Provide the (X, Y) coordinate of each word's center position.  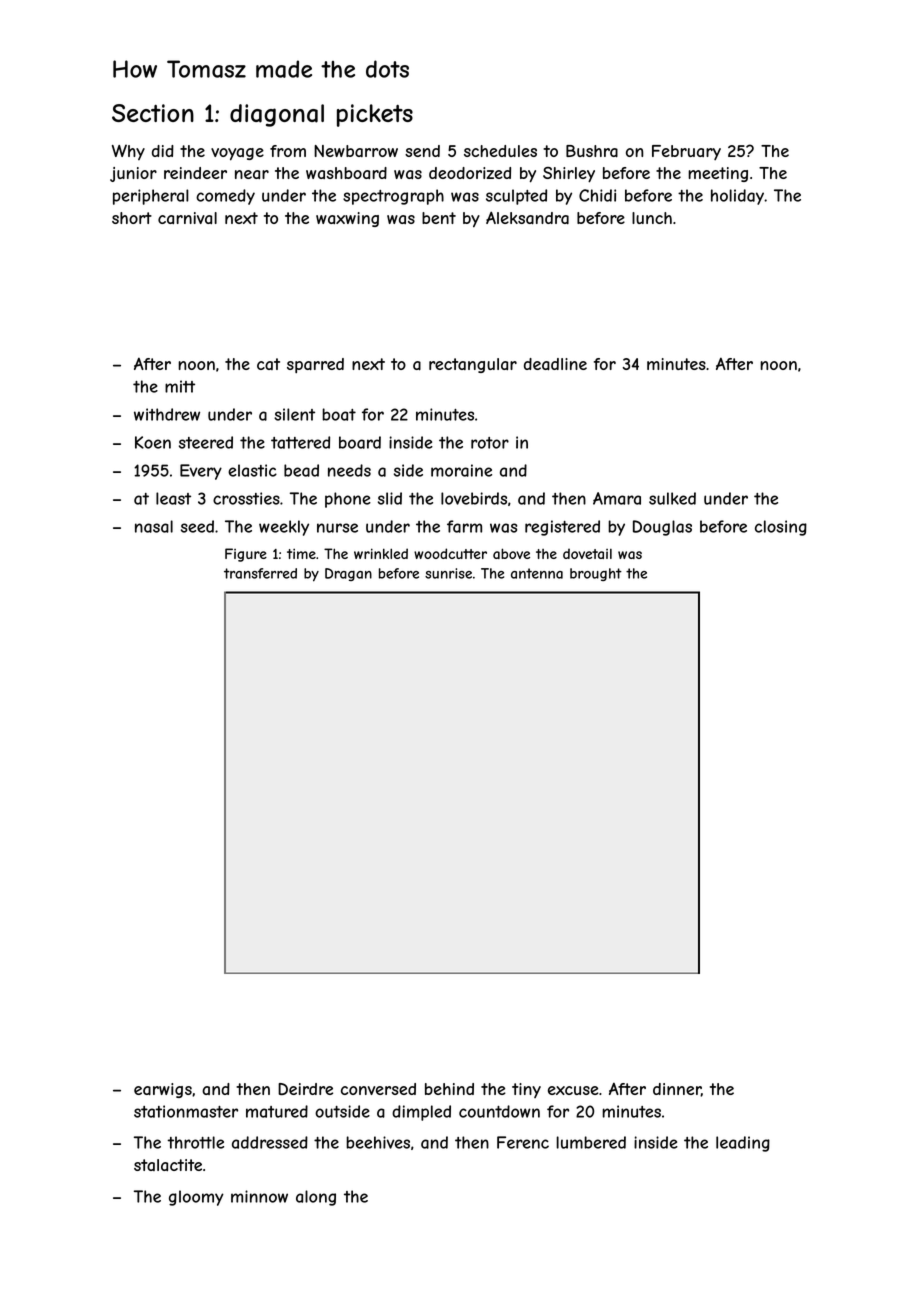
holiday (737, 197)
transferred (260, 573)
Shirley (569, 175)
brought (596, 574)
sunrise (448, 573)
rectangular (473, 365)
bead (301, 470)
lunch (652, 218)
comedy (225, 197)
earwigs (163, 1090)
